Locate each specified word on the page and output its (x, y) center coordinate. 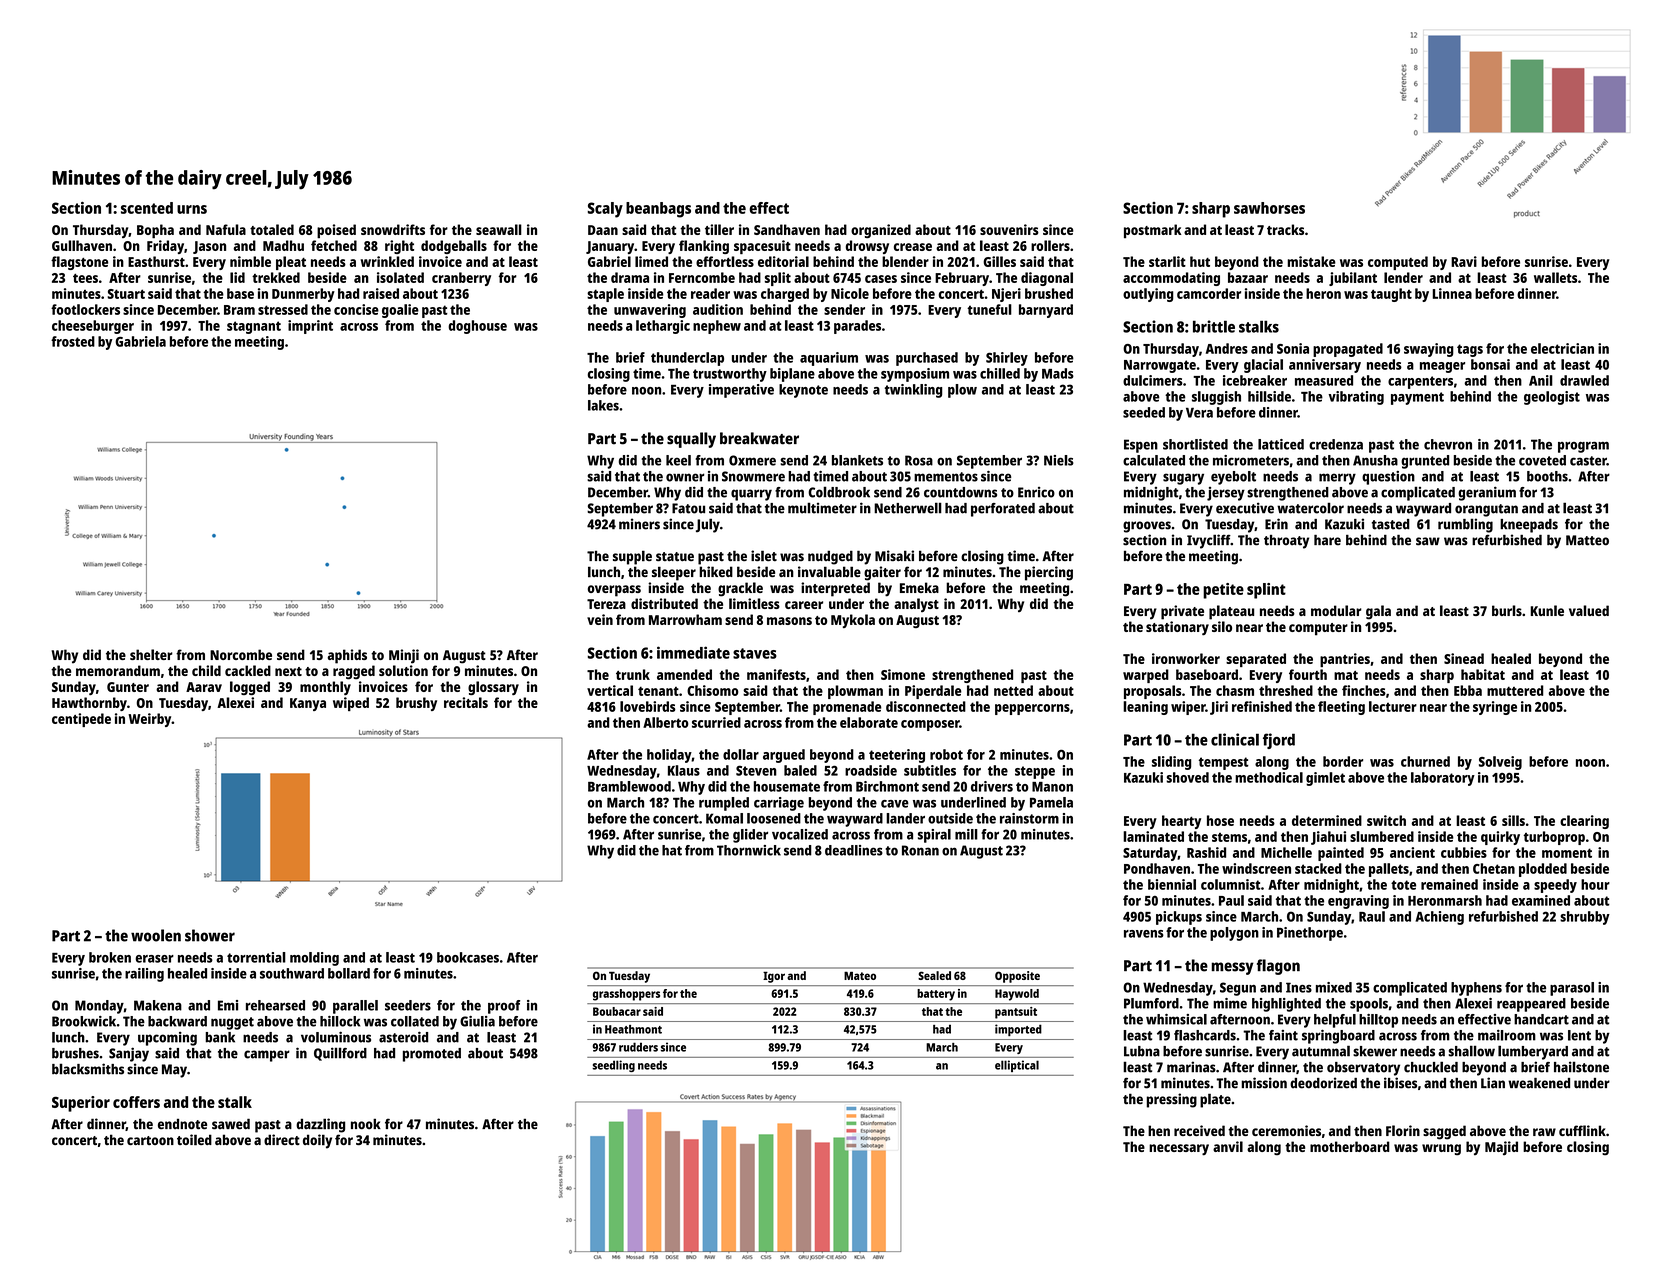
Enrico (1036, 492)
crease (913, 247)
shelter (151, 654)
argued (784, 756)
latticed (1281, 444)
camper (267, 1056)
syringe (1495, 708)
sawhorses (1269, 208)
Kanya (308, 704)
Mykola (853, 621)
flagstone (79, 263)
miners (639, 524)
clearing (1584, 822)
